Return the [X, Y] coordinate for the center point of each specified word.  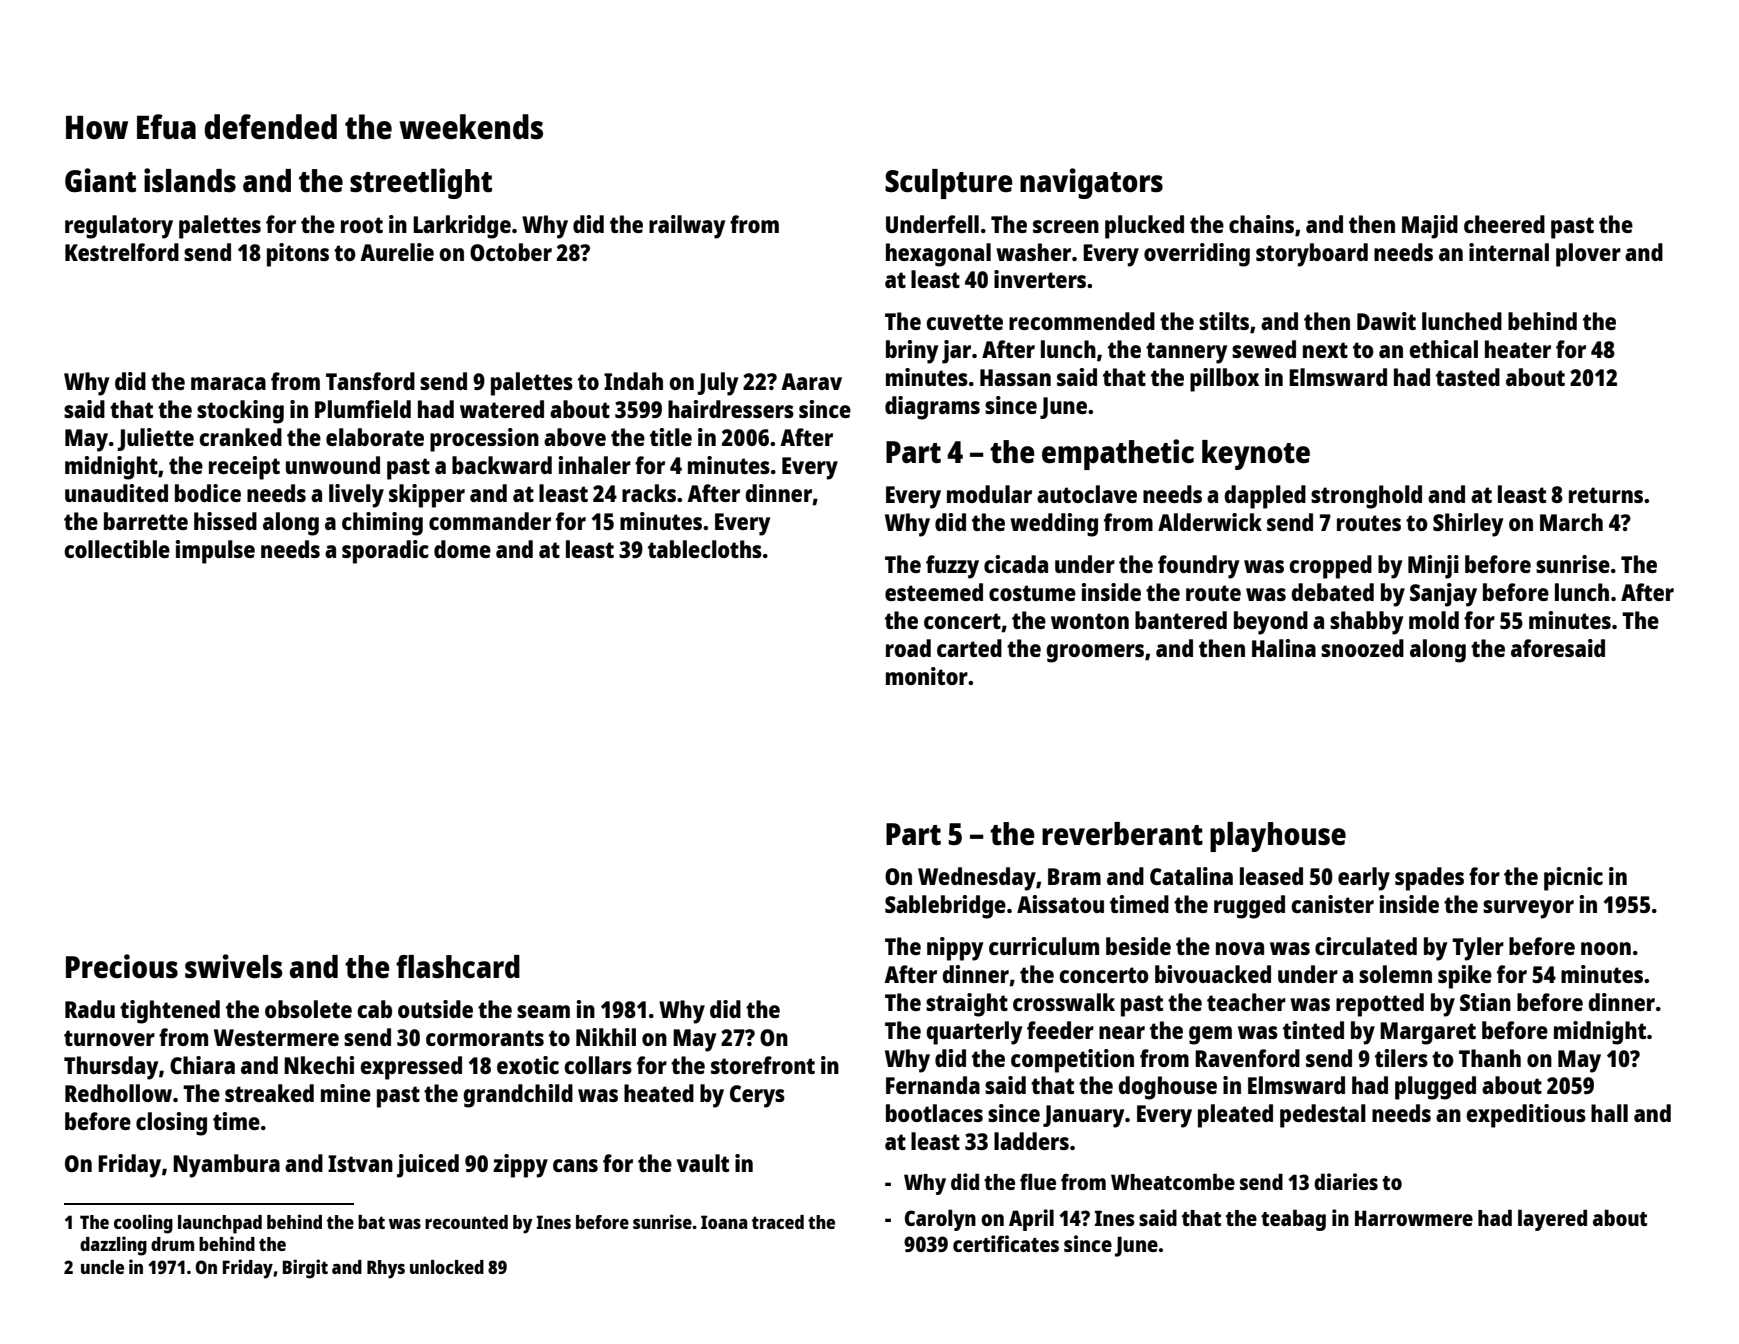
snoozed [1362, 648]
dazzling [113, 1246]
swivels [234, 966]
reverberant [1122, 834]
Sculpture [949, 184]
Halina [1284, 648]
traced [778, 1222]
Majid [1430, 227]
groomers [1095, 653]
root [362, 225]
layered [1552, 1220]
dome [462, 549]
